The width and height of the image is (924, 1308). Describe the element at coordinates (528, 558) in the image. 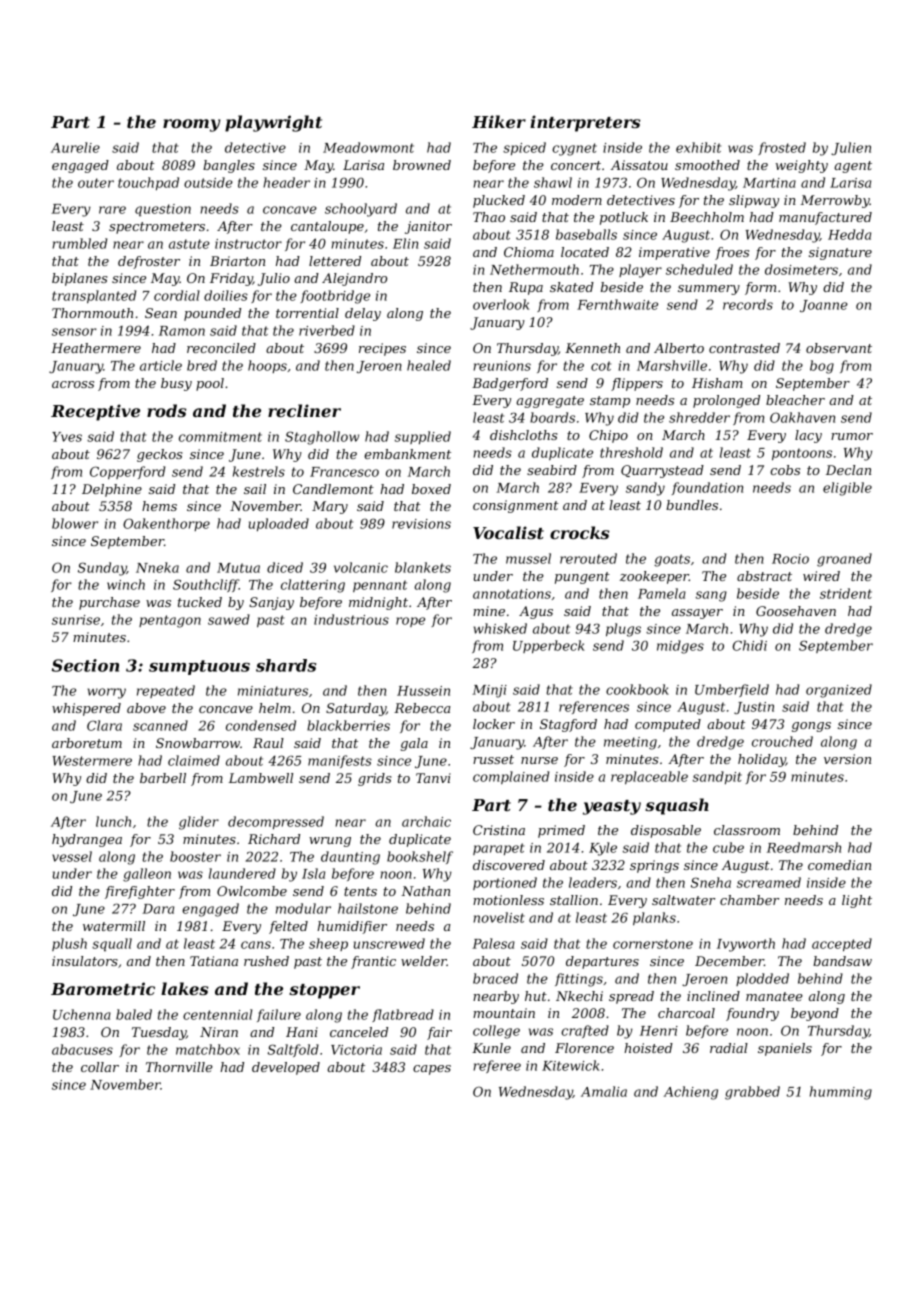

I see `mussel` at that location.
